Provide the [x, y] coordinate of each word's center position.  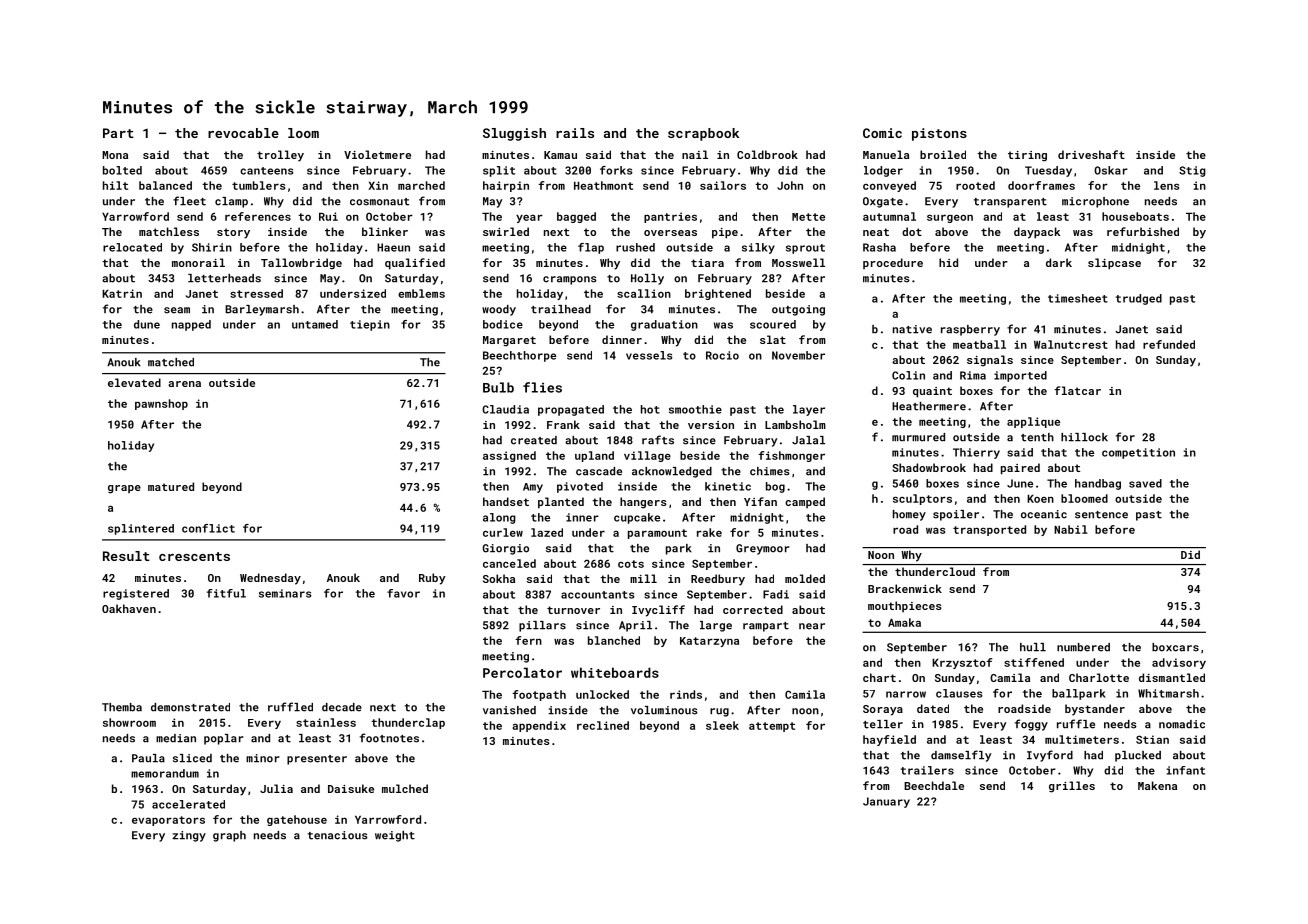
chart [879, 677]
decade [342, 707]
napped [191, 325]
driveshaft [1091, 154]
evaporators [168, 821]
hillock [1084, 437]
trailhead [561, 309]
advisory [1179, 663]
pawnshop [161, 404]
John [790, 185]
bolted [122, 170]
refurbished [1143, 231]
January [886, 802]
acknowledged [672, 472]
